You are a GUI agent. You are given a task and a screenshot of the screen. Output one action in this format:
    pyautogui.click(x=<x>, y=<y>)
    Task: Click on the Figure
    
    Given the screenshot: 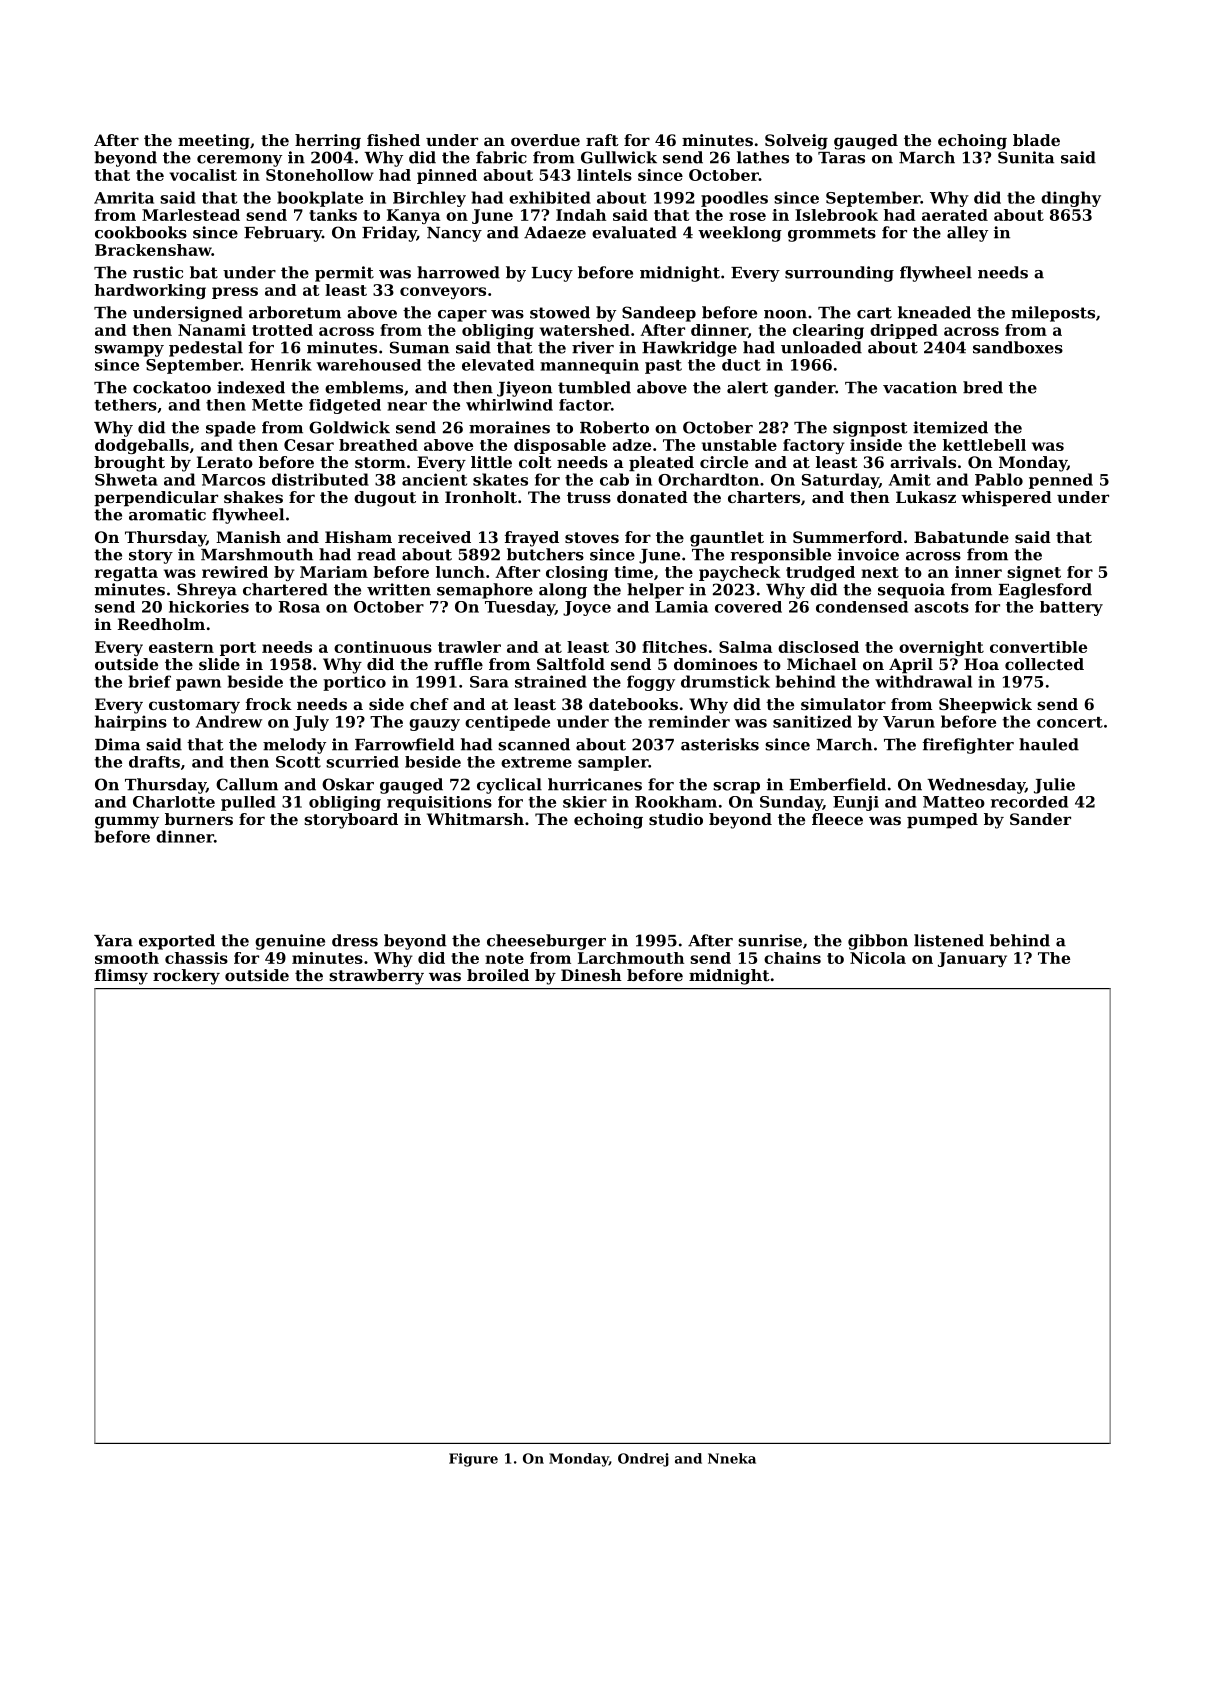 What is the action you would take?
    pyautogui.click(x=473, y=1460)
